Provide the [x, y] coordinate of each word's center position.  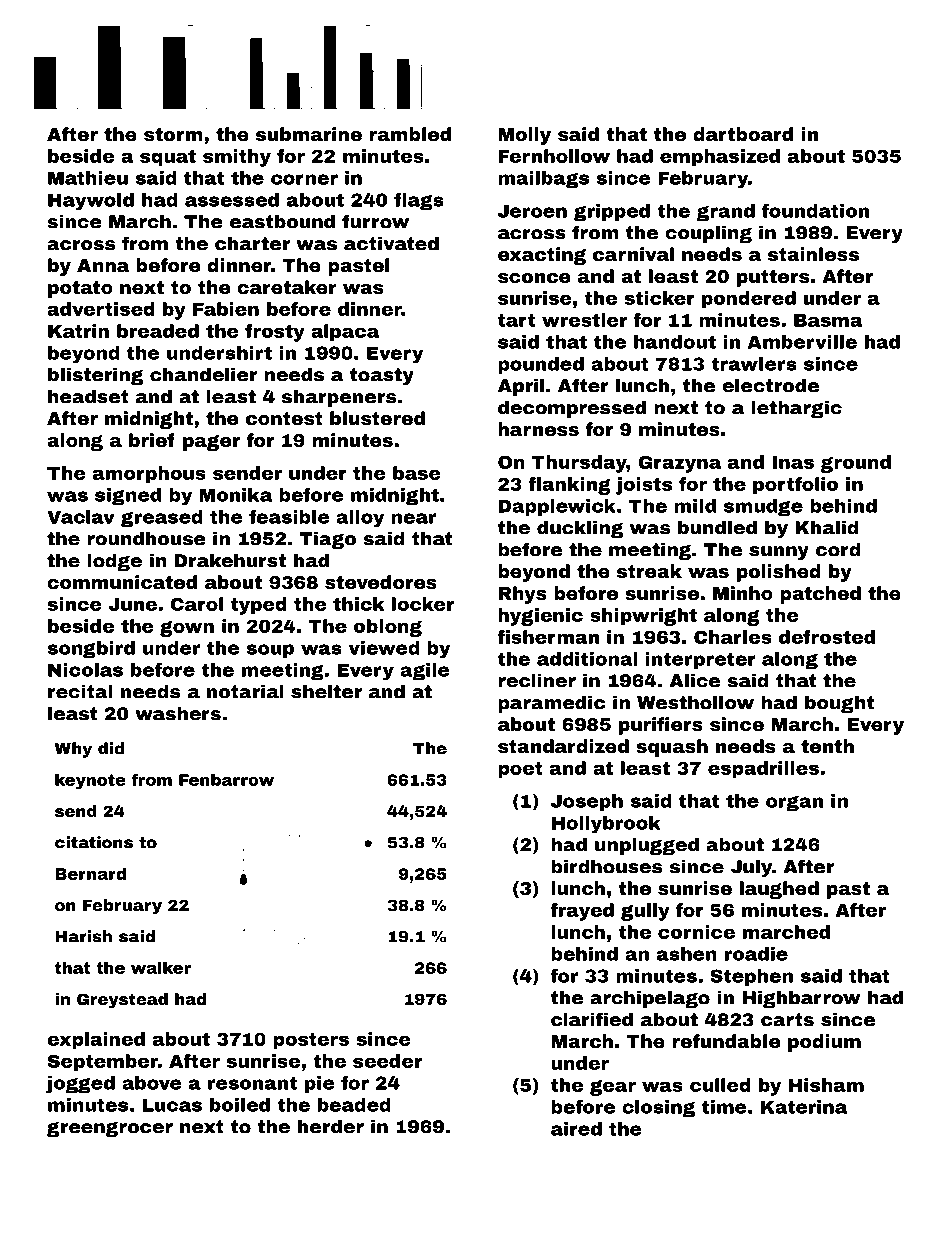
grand [726, 213]
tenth [827, 746]
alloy [360, 519]
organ [794, 804]
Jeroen [532, 211]
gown [187, 629]
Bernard [90, 874]
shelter [326, 691]
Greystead [122, 1001]
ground [856, 464]
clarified [592, 1019]
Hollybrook [606, 825]
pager [211, 443]
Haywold [91, 201]
